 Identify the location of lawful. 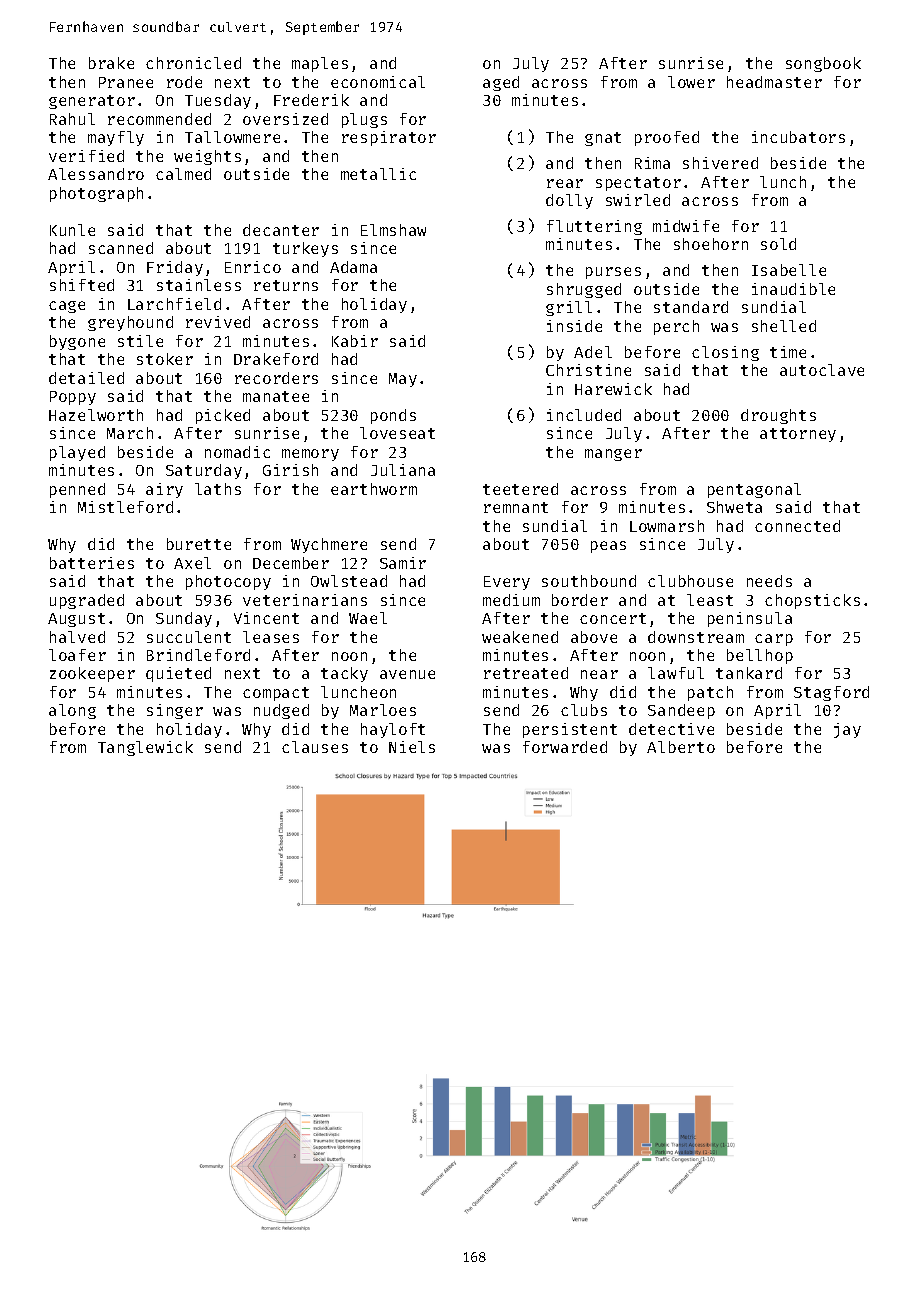
(676, 673).
